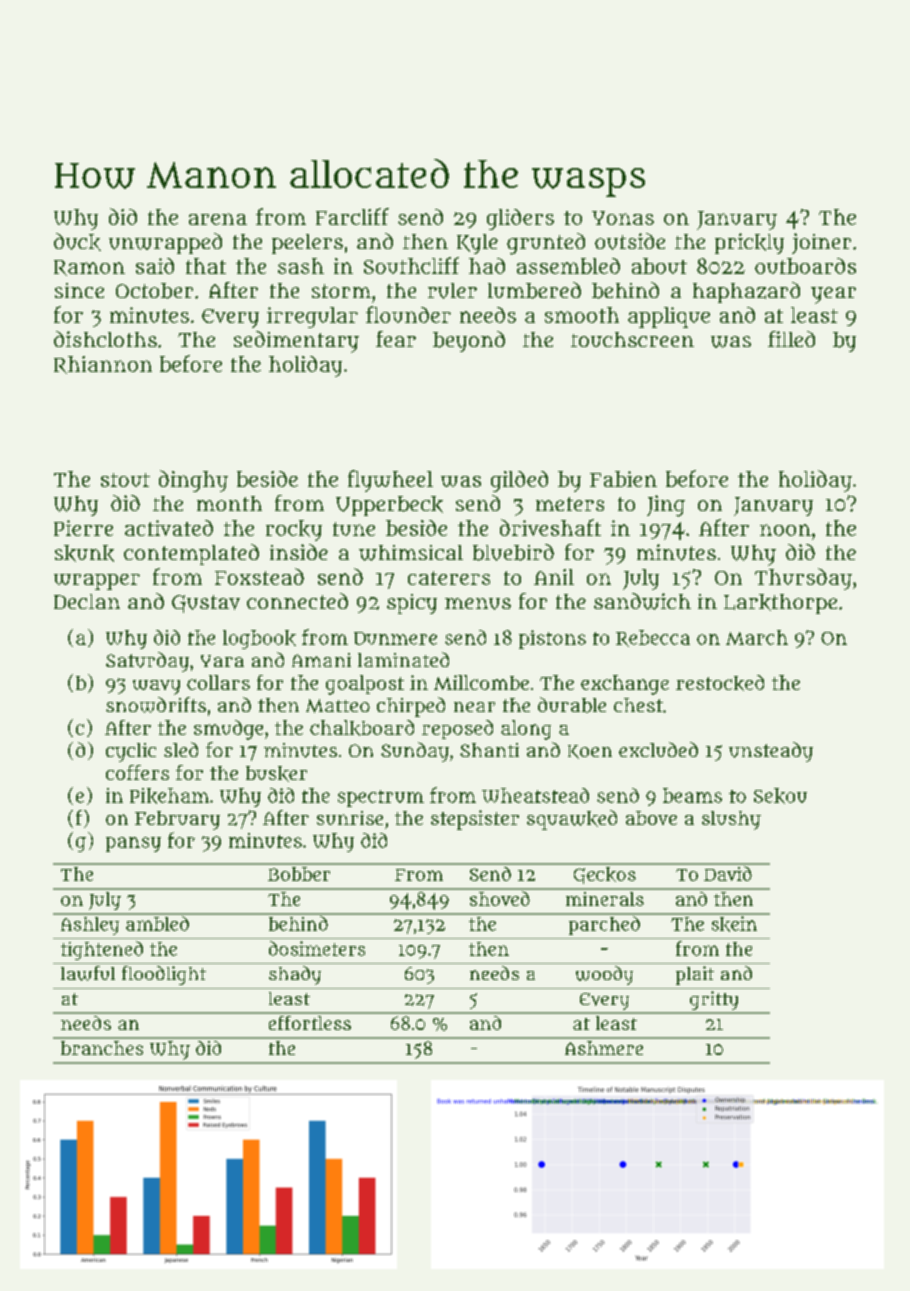 The width and height of the screenshot is (910, 1291). What do you see at coordinates (692, 795) in the screenshot?
I see `beams` at bounding box center [692, 795].
